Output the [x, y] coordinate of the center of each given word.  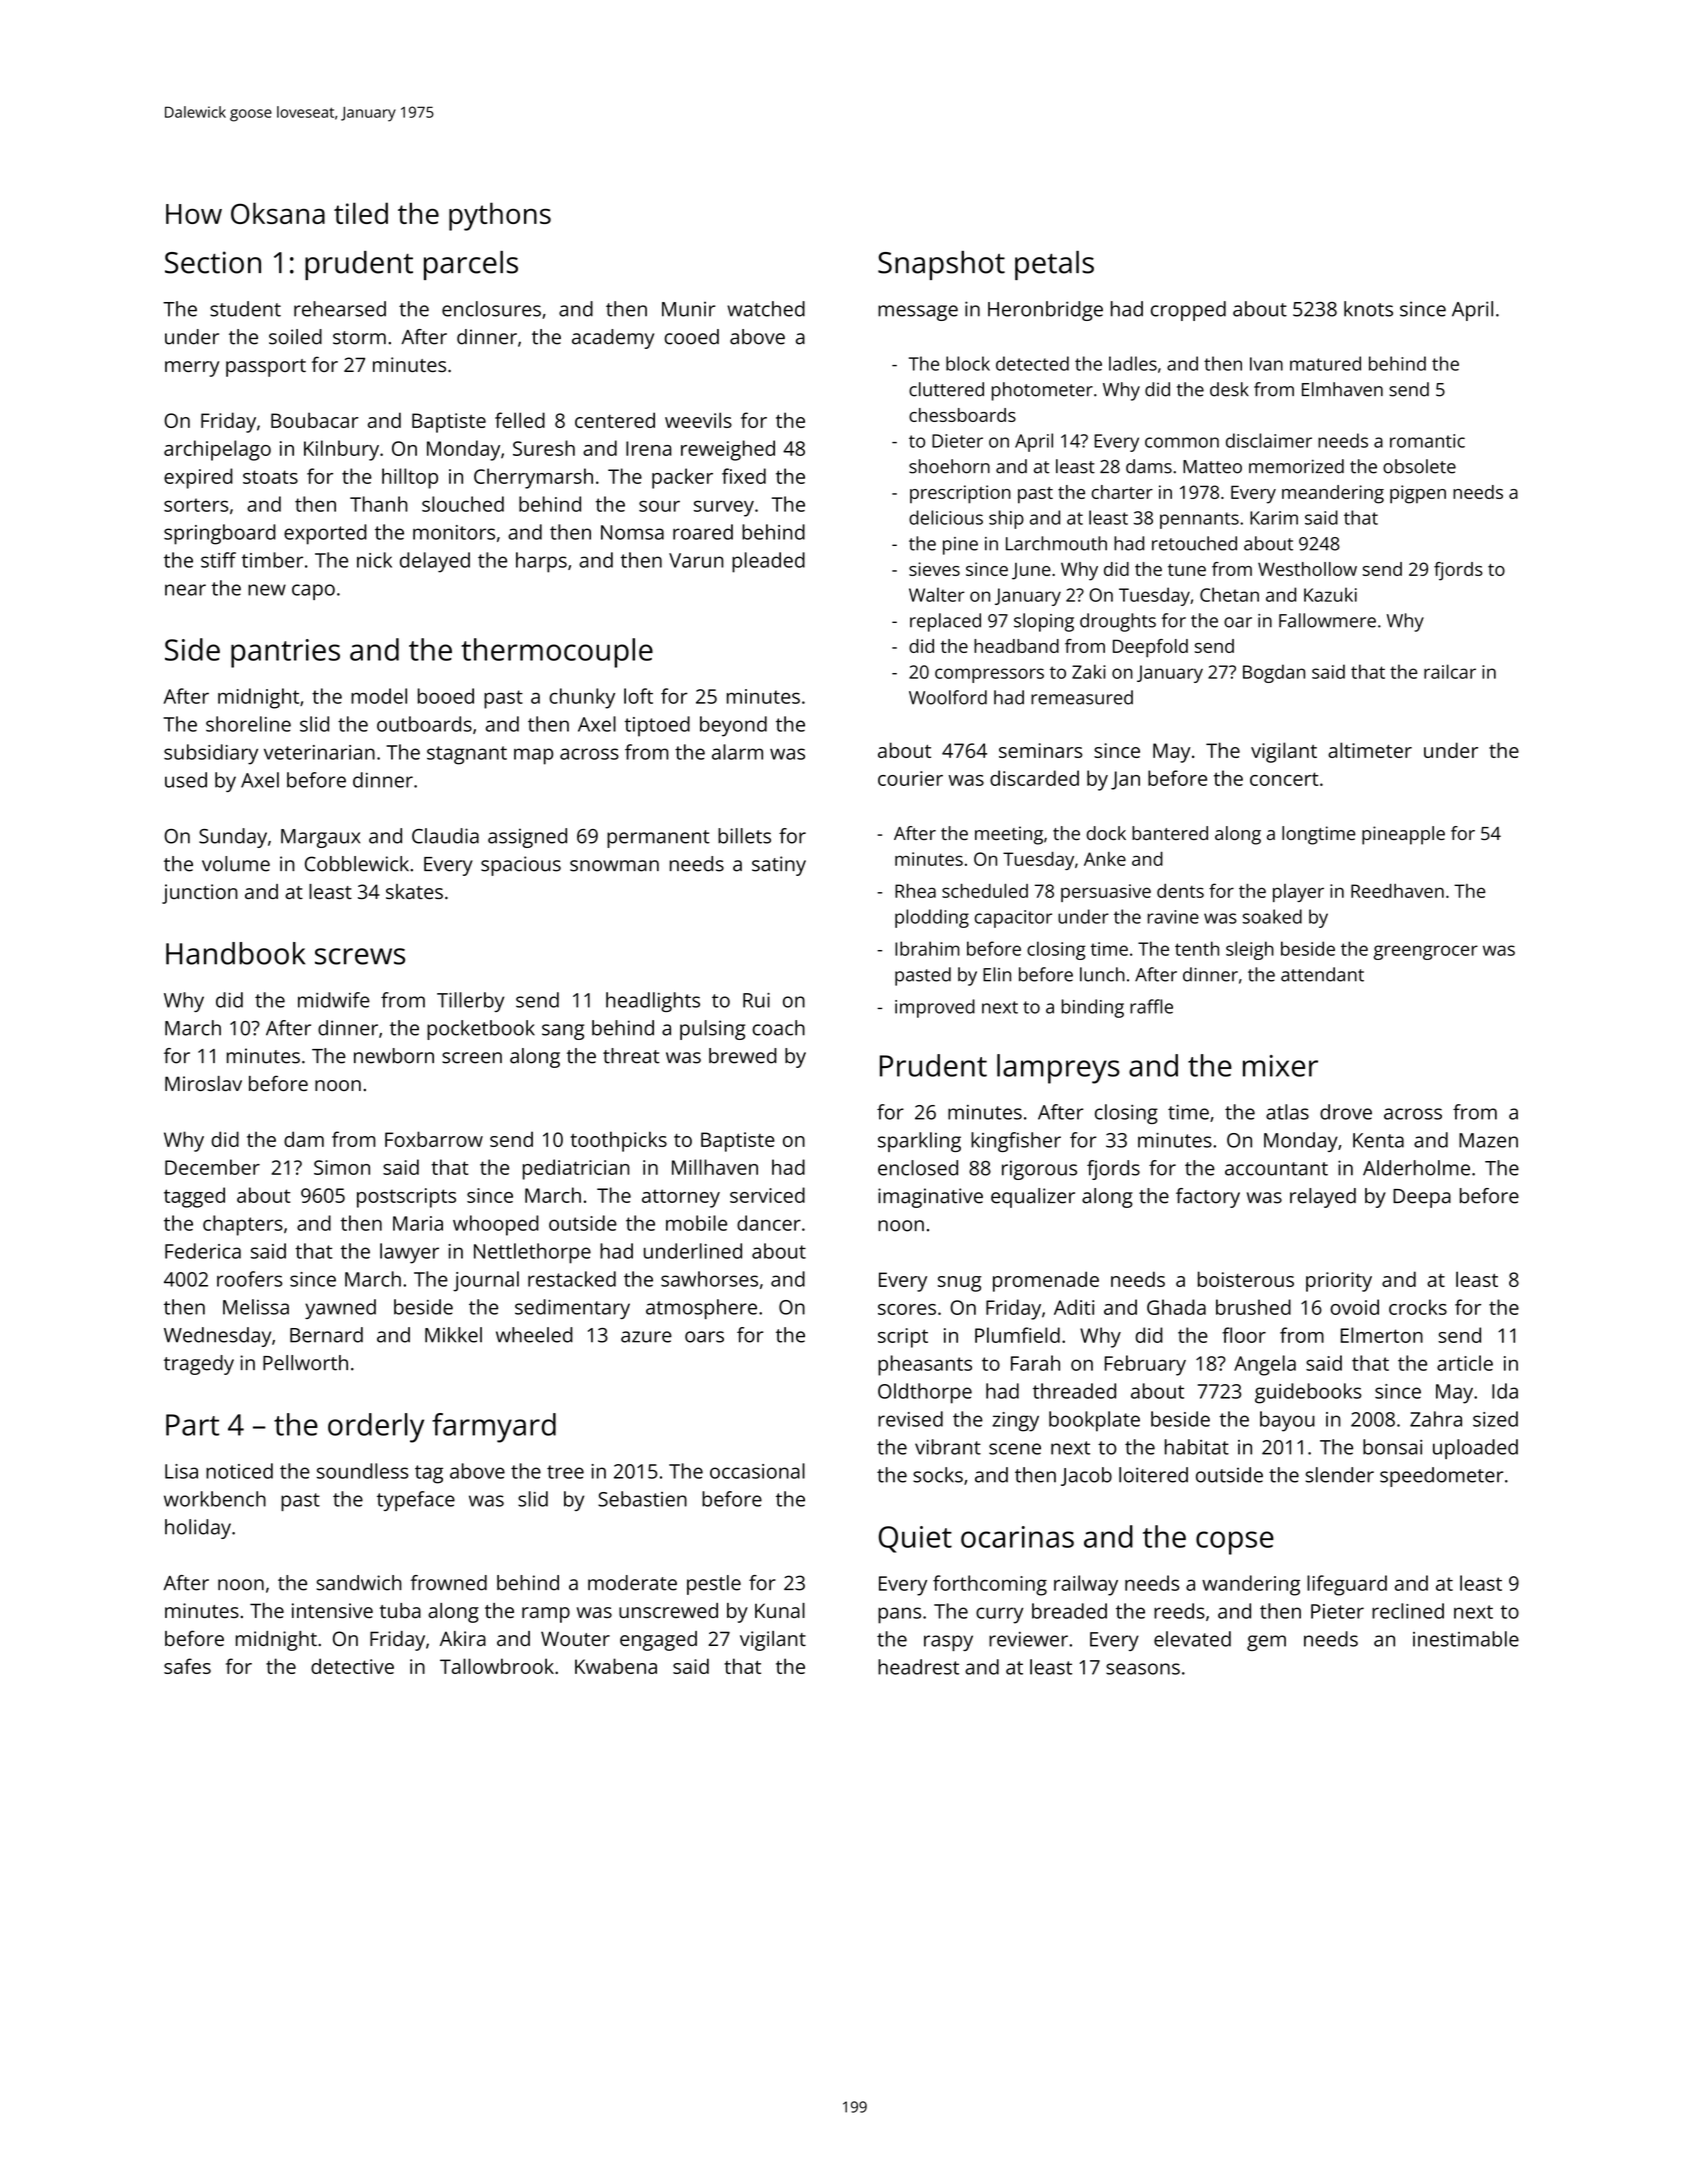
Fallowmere [1327, 620]
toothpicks [619, 1141]
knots [1368, 309]
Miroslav [203, 1083]
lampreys [1058, 1069]
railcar [1450, 671]
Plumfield [1017, 1335]
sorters [196, 505]
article [1465, 1363]
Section [213, 262]
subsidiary [211, 754]
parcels [471, 265]
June [1031, 571]
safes [187, 1666]
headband [1016, 646]
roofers [249, 1279]
